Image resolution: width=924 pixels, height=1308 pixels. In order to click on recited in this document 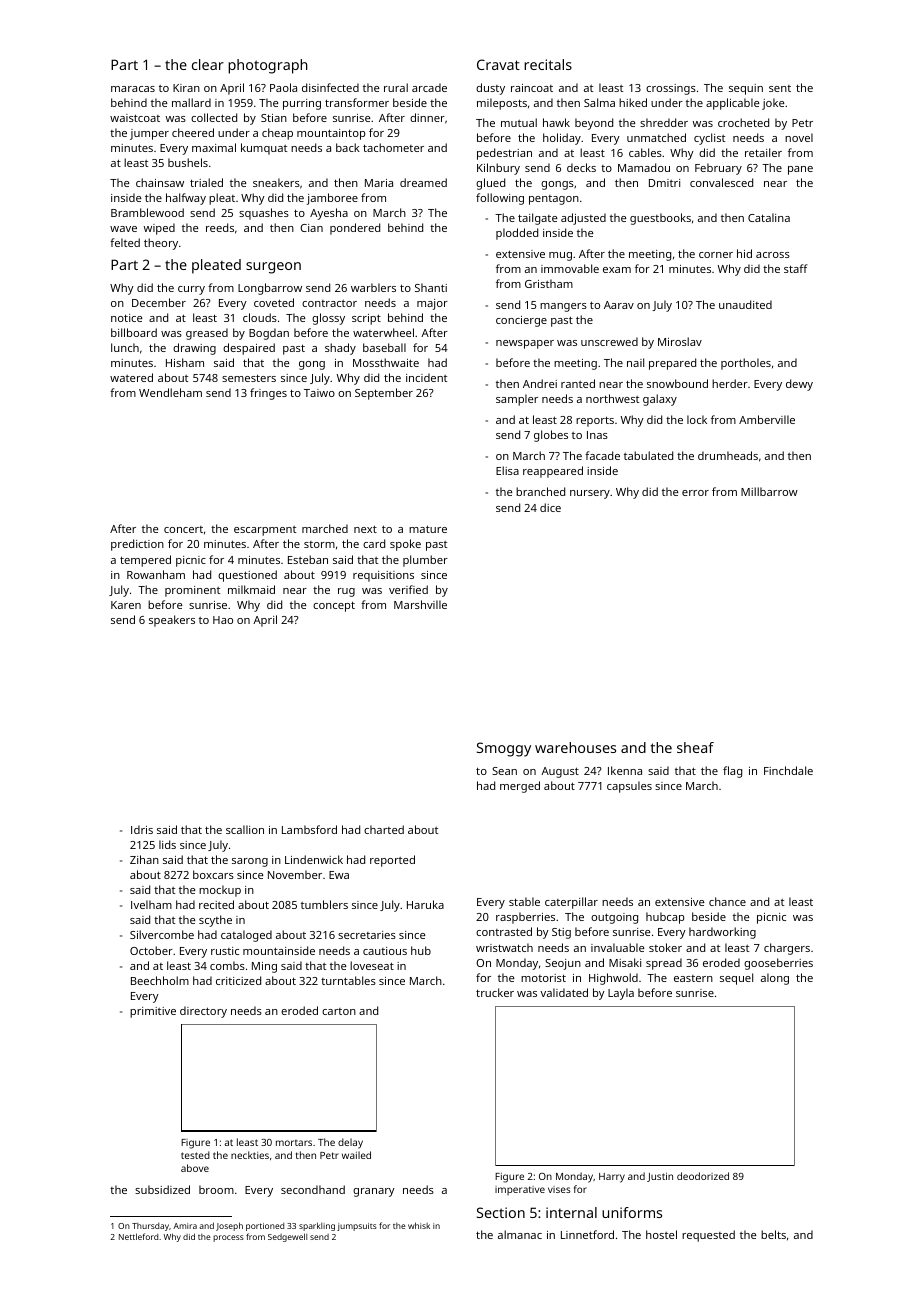, I will do `click(216, 904)`.
